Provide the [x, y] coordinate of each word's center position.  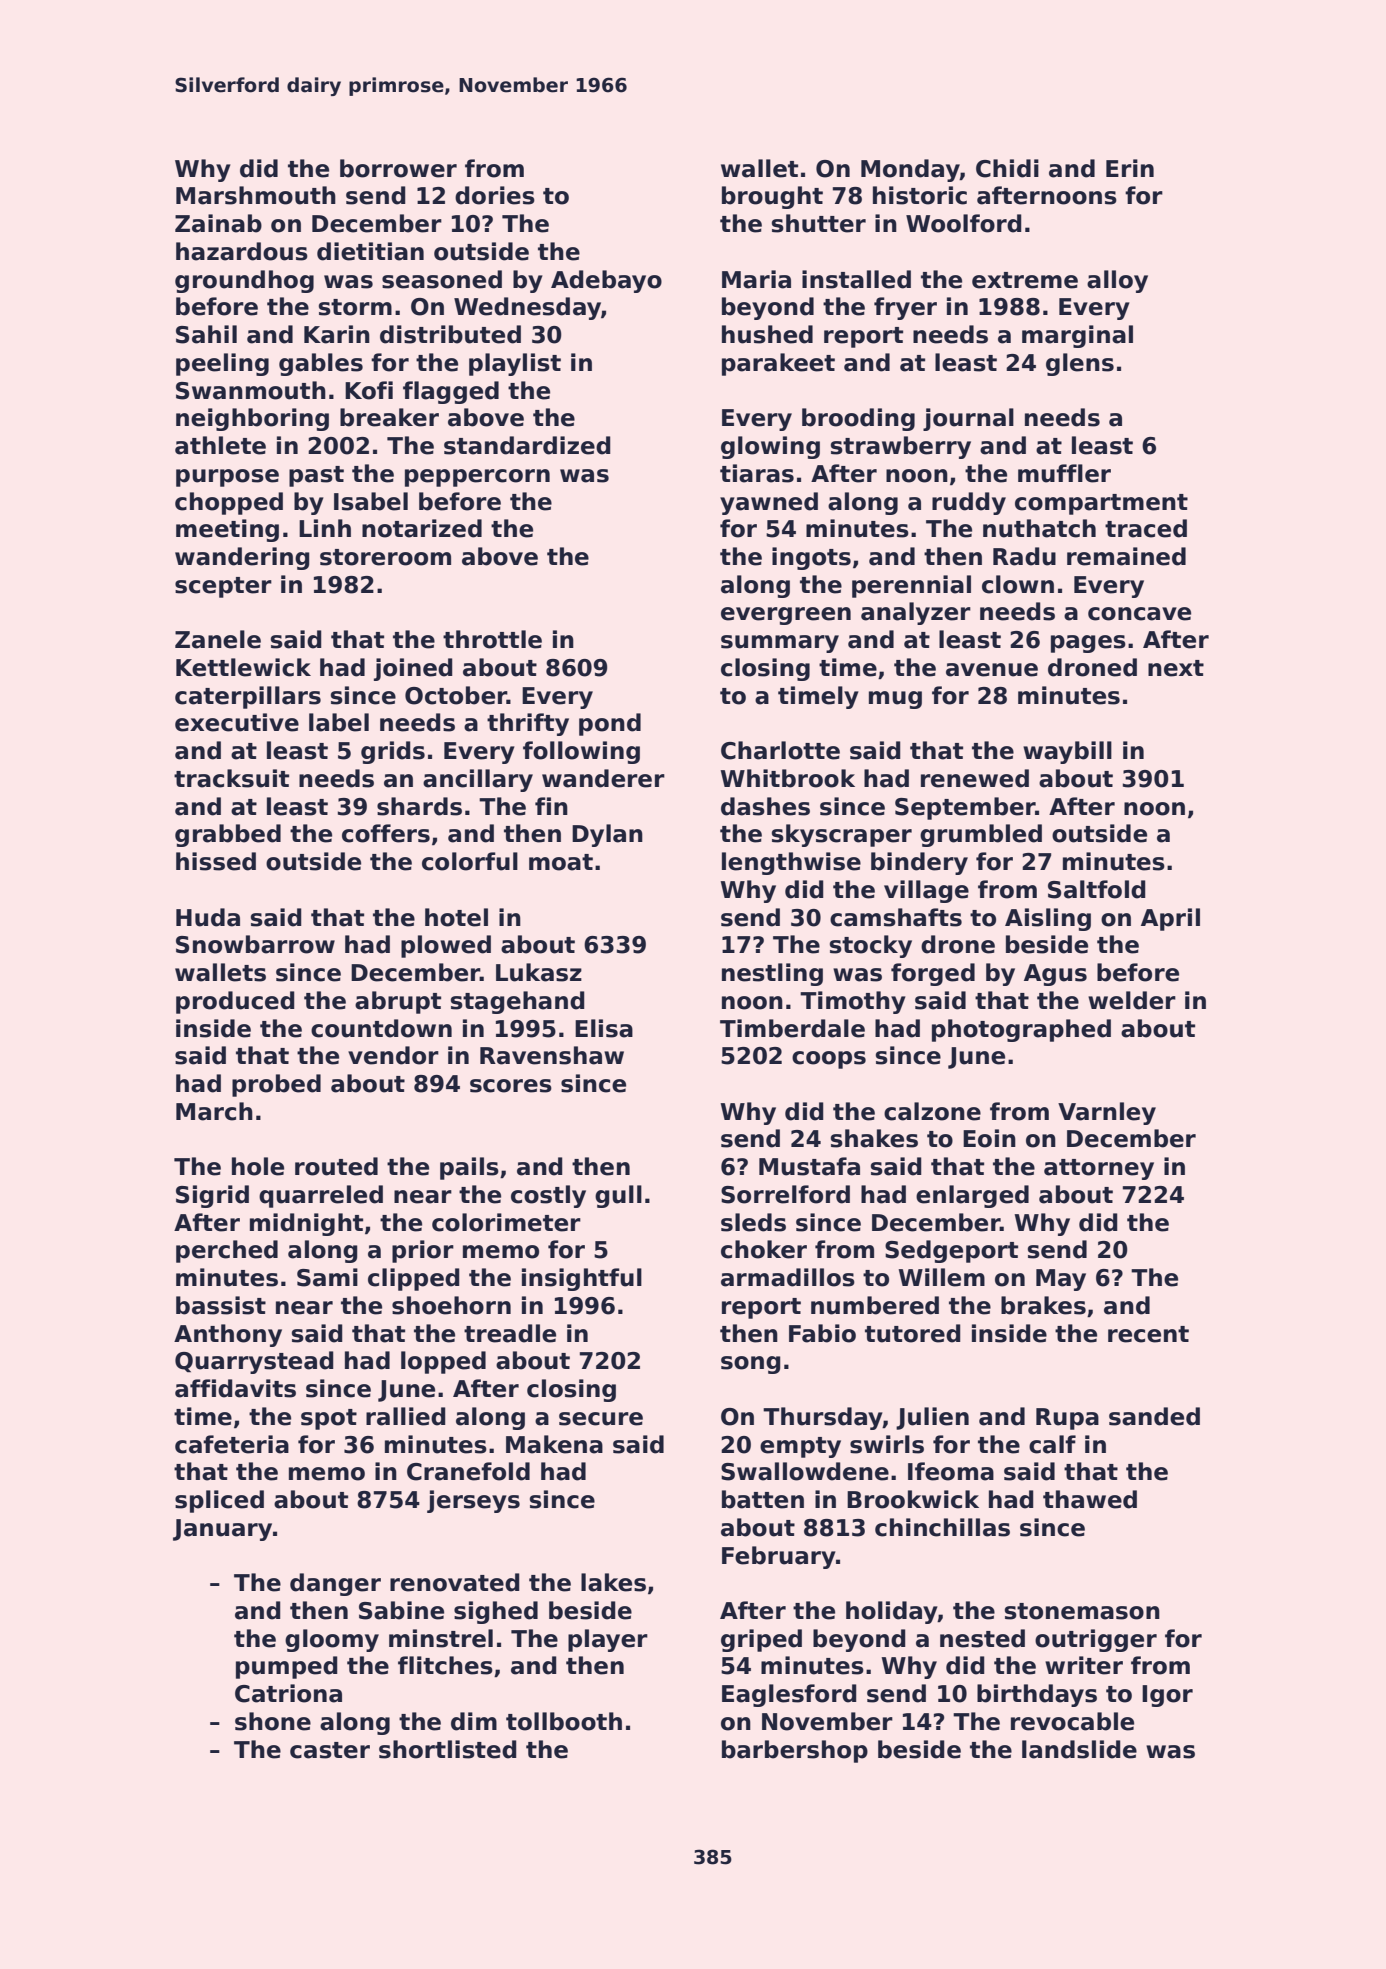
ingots [811, 558]
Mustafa [809, 1166]
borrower [398, 168]
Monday [910, 170]
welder [1132, 1000]
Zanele [218, 639]
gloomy [332, 1640]
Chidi [1007, 168]
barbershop [795, 1751]
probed [276, 1085]
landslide [1079, 1749]
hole [258, 1166]
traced [1146, 528]
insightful [582, 1279]
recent [1148, 1334]
